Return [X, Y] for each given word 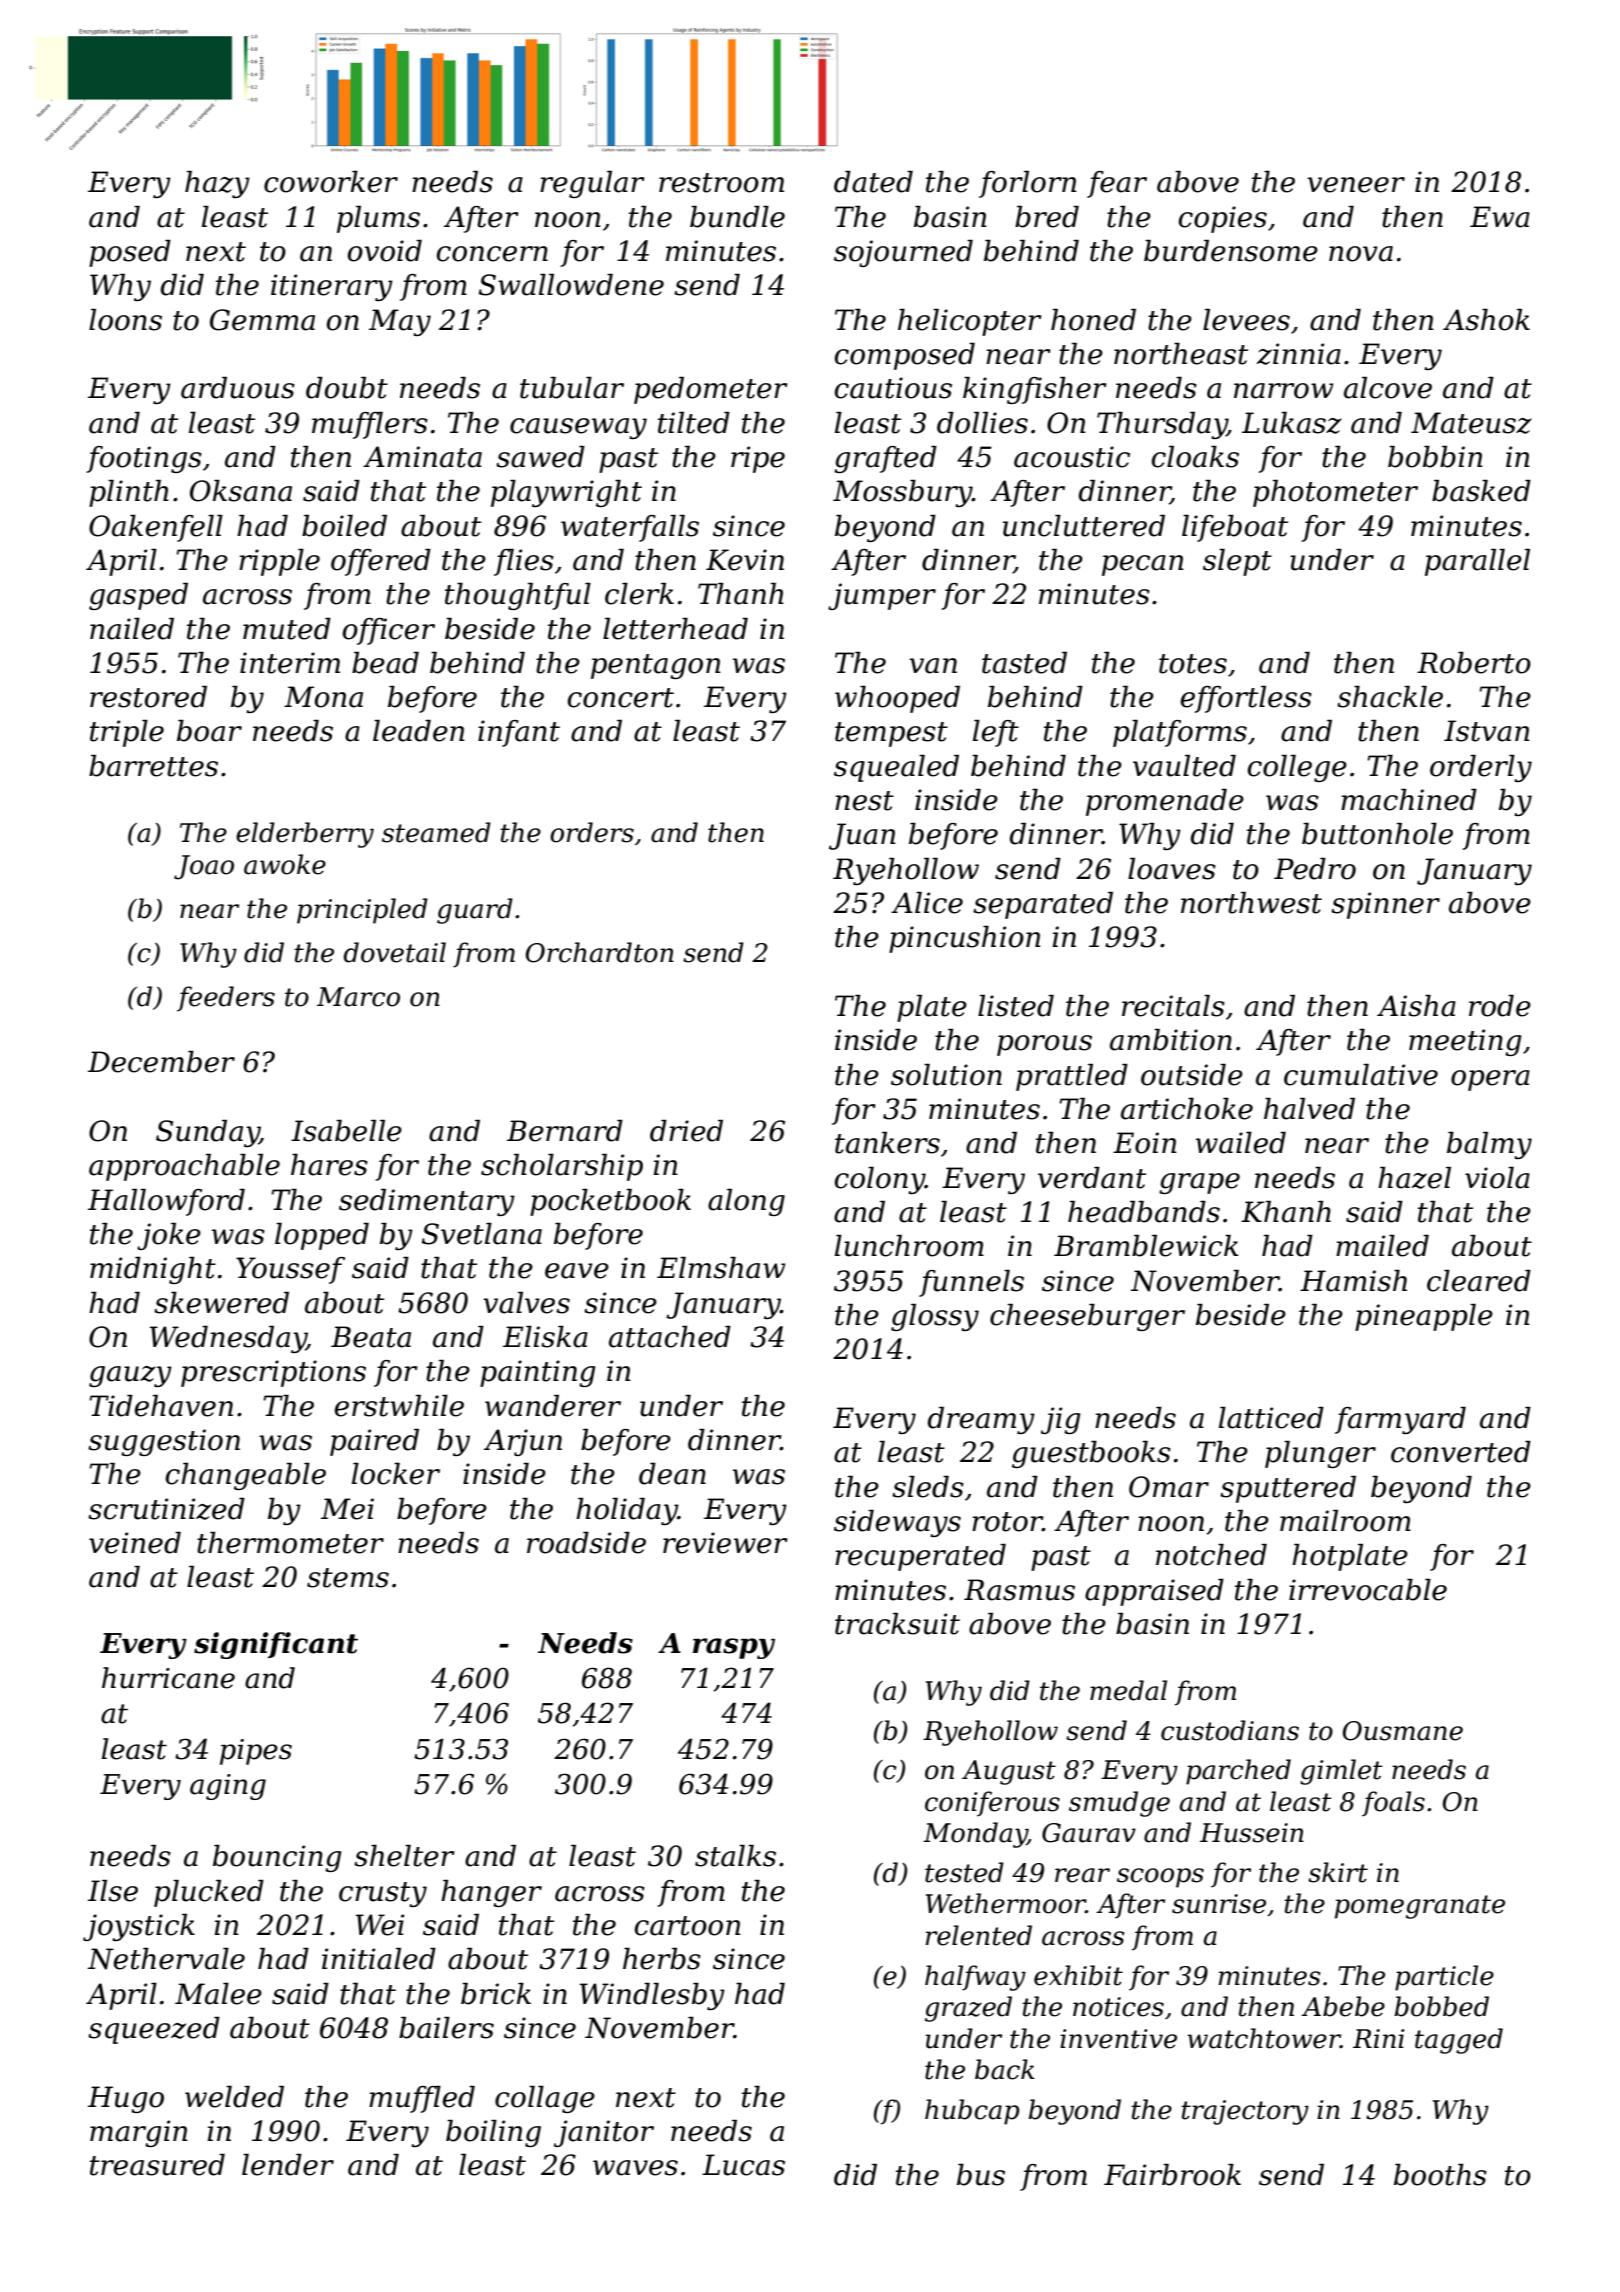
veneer [1356, 185]
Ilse [113, 1891]
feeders [226, 999]
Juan [862, 836]
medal [1128, 1690]
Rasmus [1019, 1590]
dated [873, 182]
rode [1500, 1006]
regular [592, 184]
